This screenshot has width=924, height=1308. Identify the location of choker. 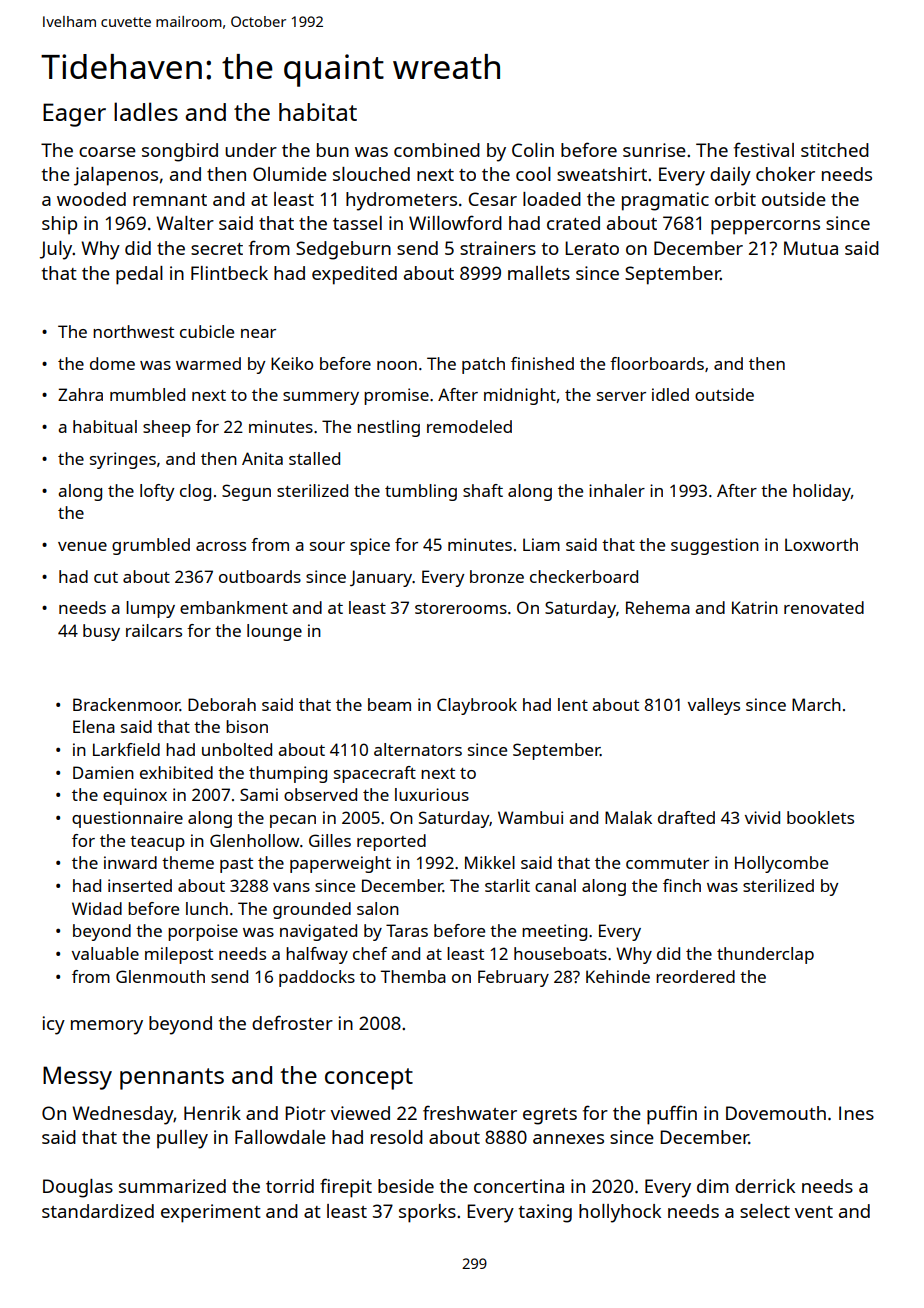
(785, 174).
